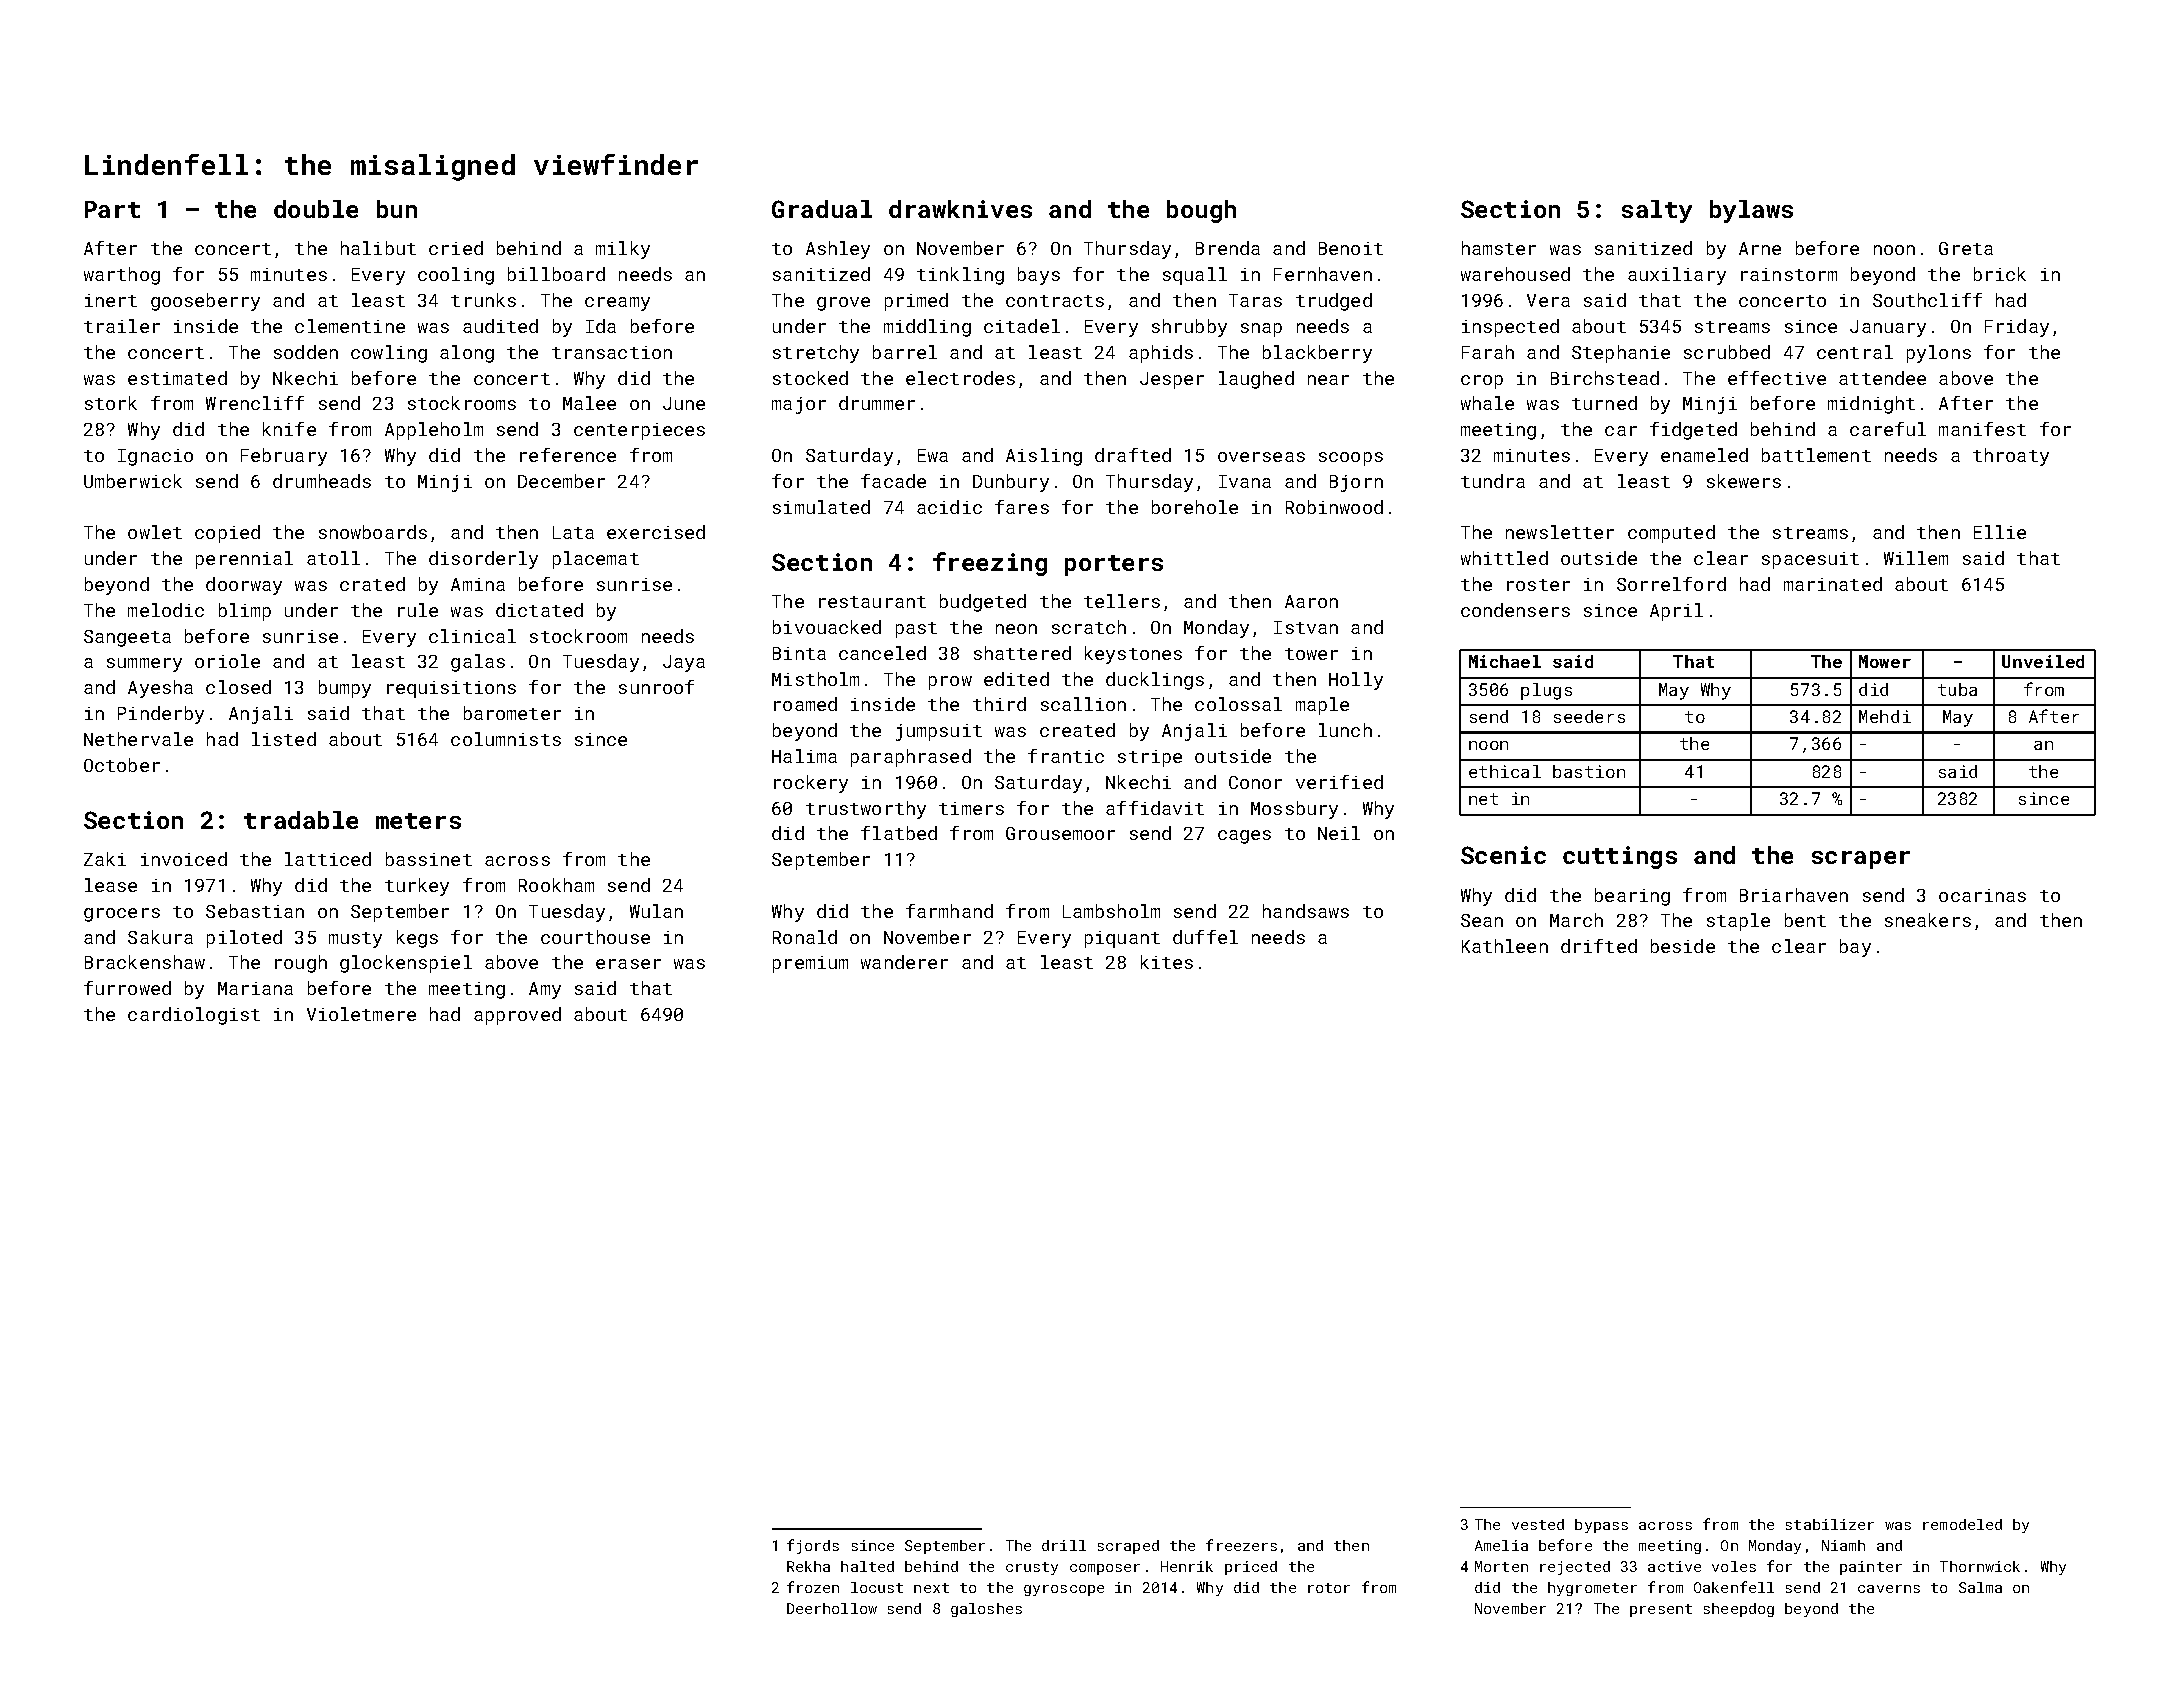 The width and height of the screenshot is (2178, 1683). What do you see at coordinates (1505, 946) in the screenshot?
I see `Kathleen` at bounding box center [1505, 946].
